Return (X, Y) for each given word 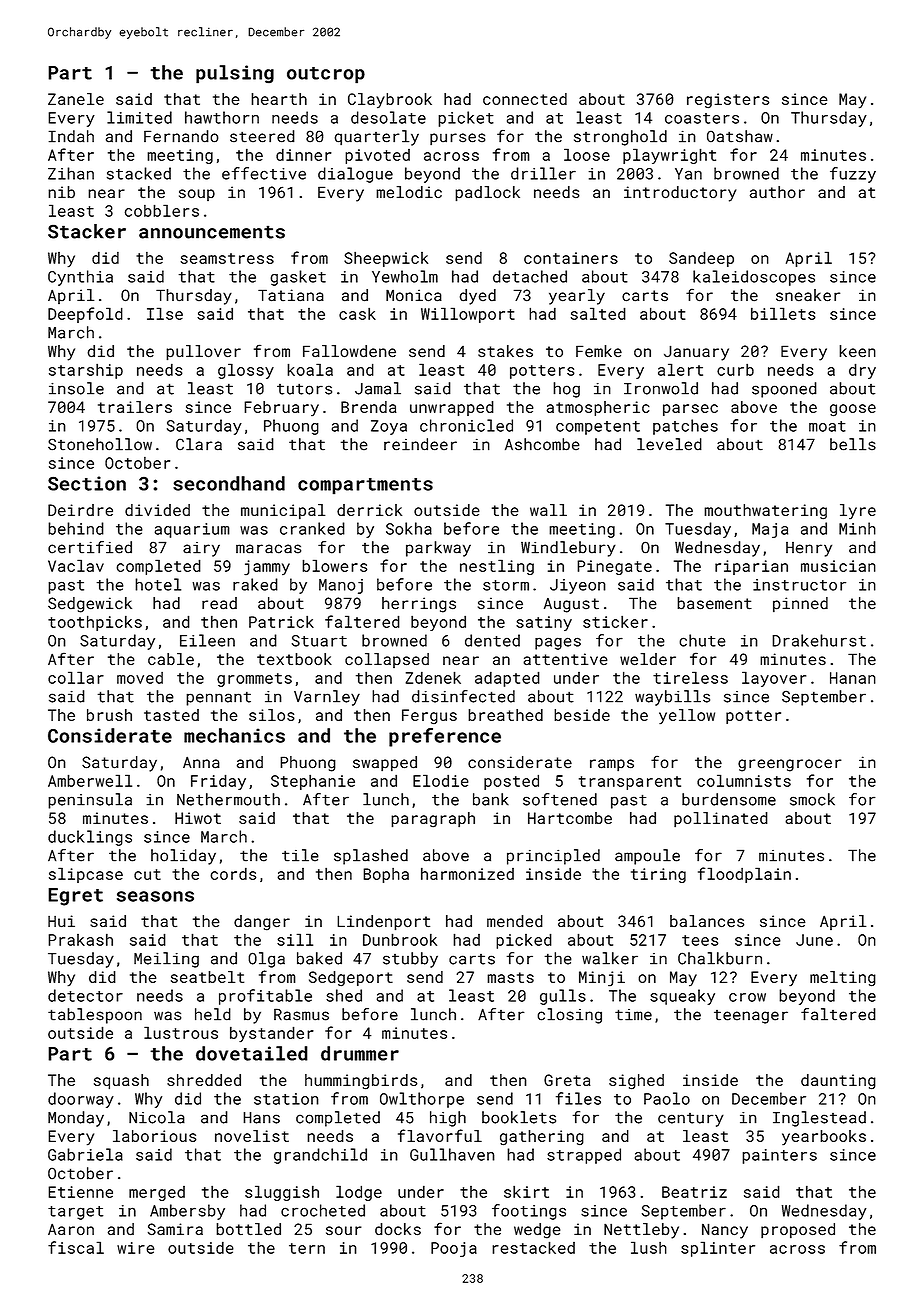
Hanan (853, 678)
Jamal (378, 388)
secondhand (229, 483)
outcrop (326, 75)
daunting (838, 1082)
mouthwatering (765, 512)
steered (262, 136)
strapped (584, 1156)
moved (140, 678)
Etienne (80, 1192)
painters (779, 1156)
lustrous (181, 1032)
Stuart (319, 641)
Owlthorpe (422, 1100)
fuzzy (853, 175)
